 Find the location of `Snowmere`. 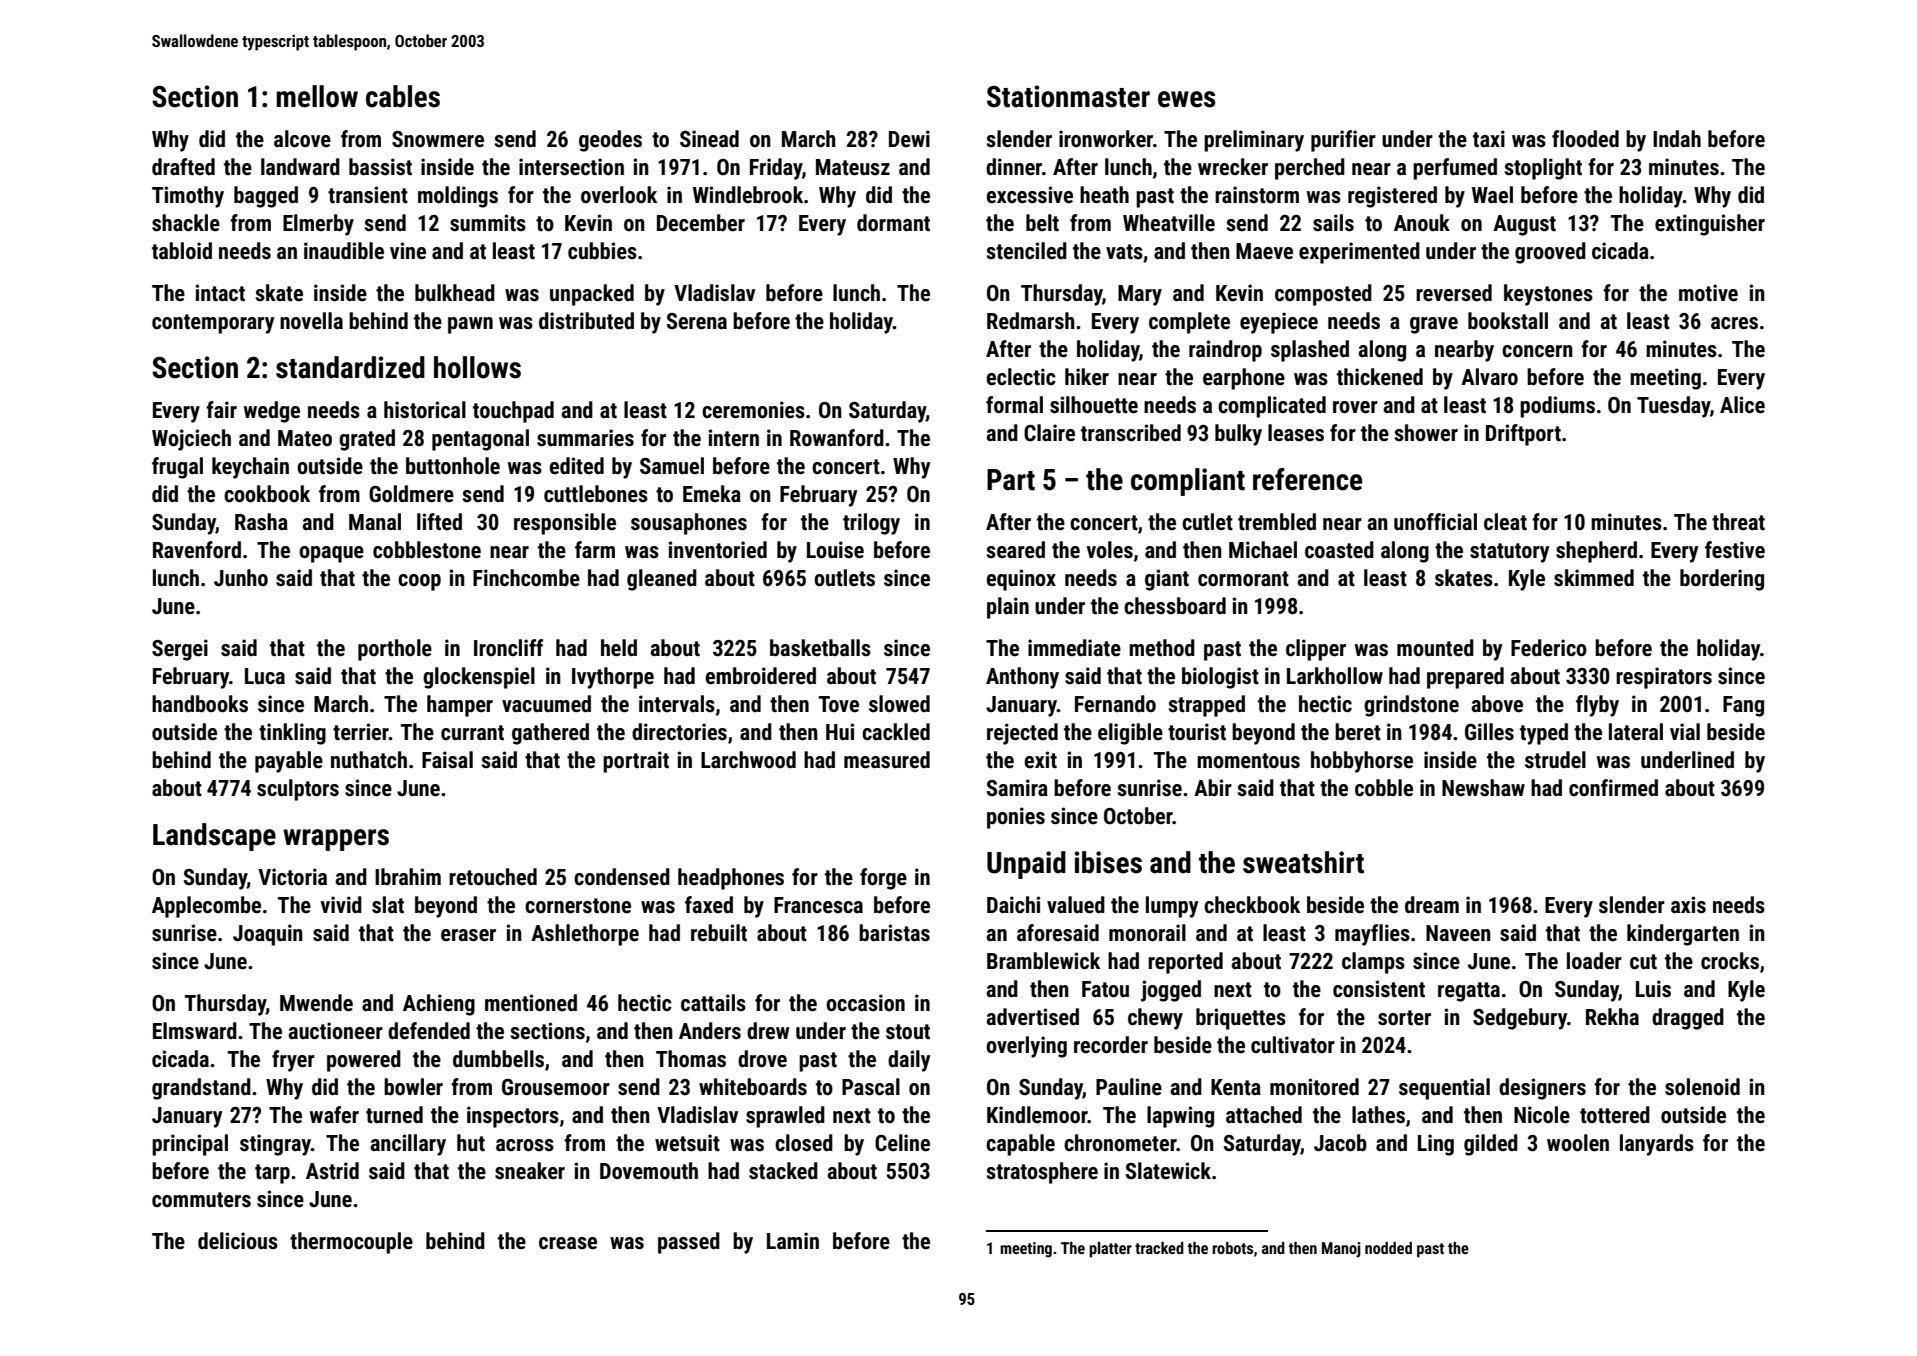

Snowmere is located at coordinates (438, 139).
